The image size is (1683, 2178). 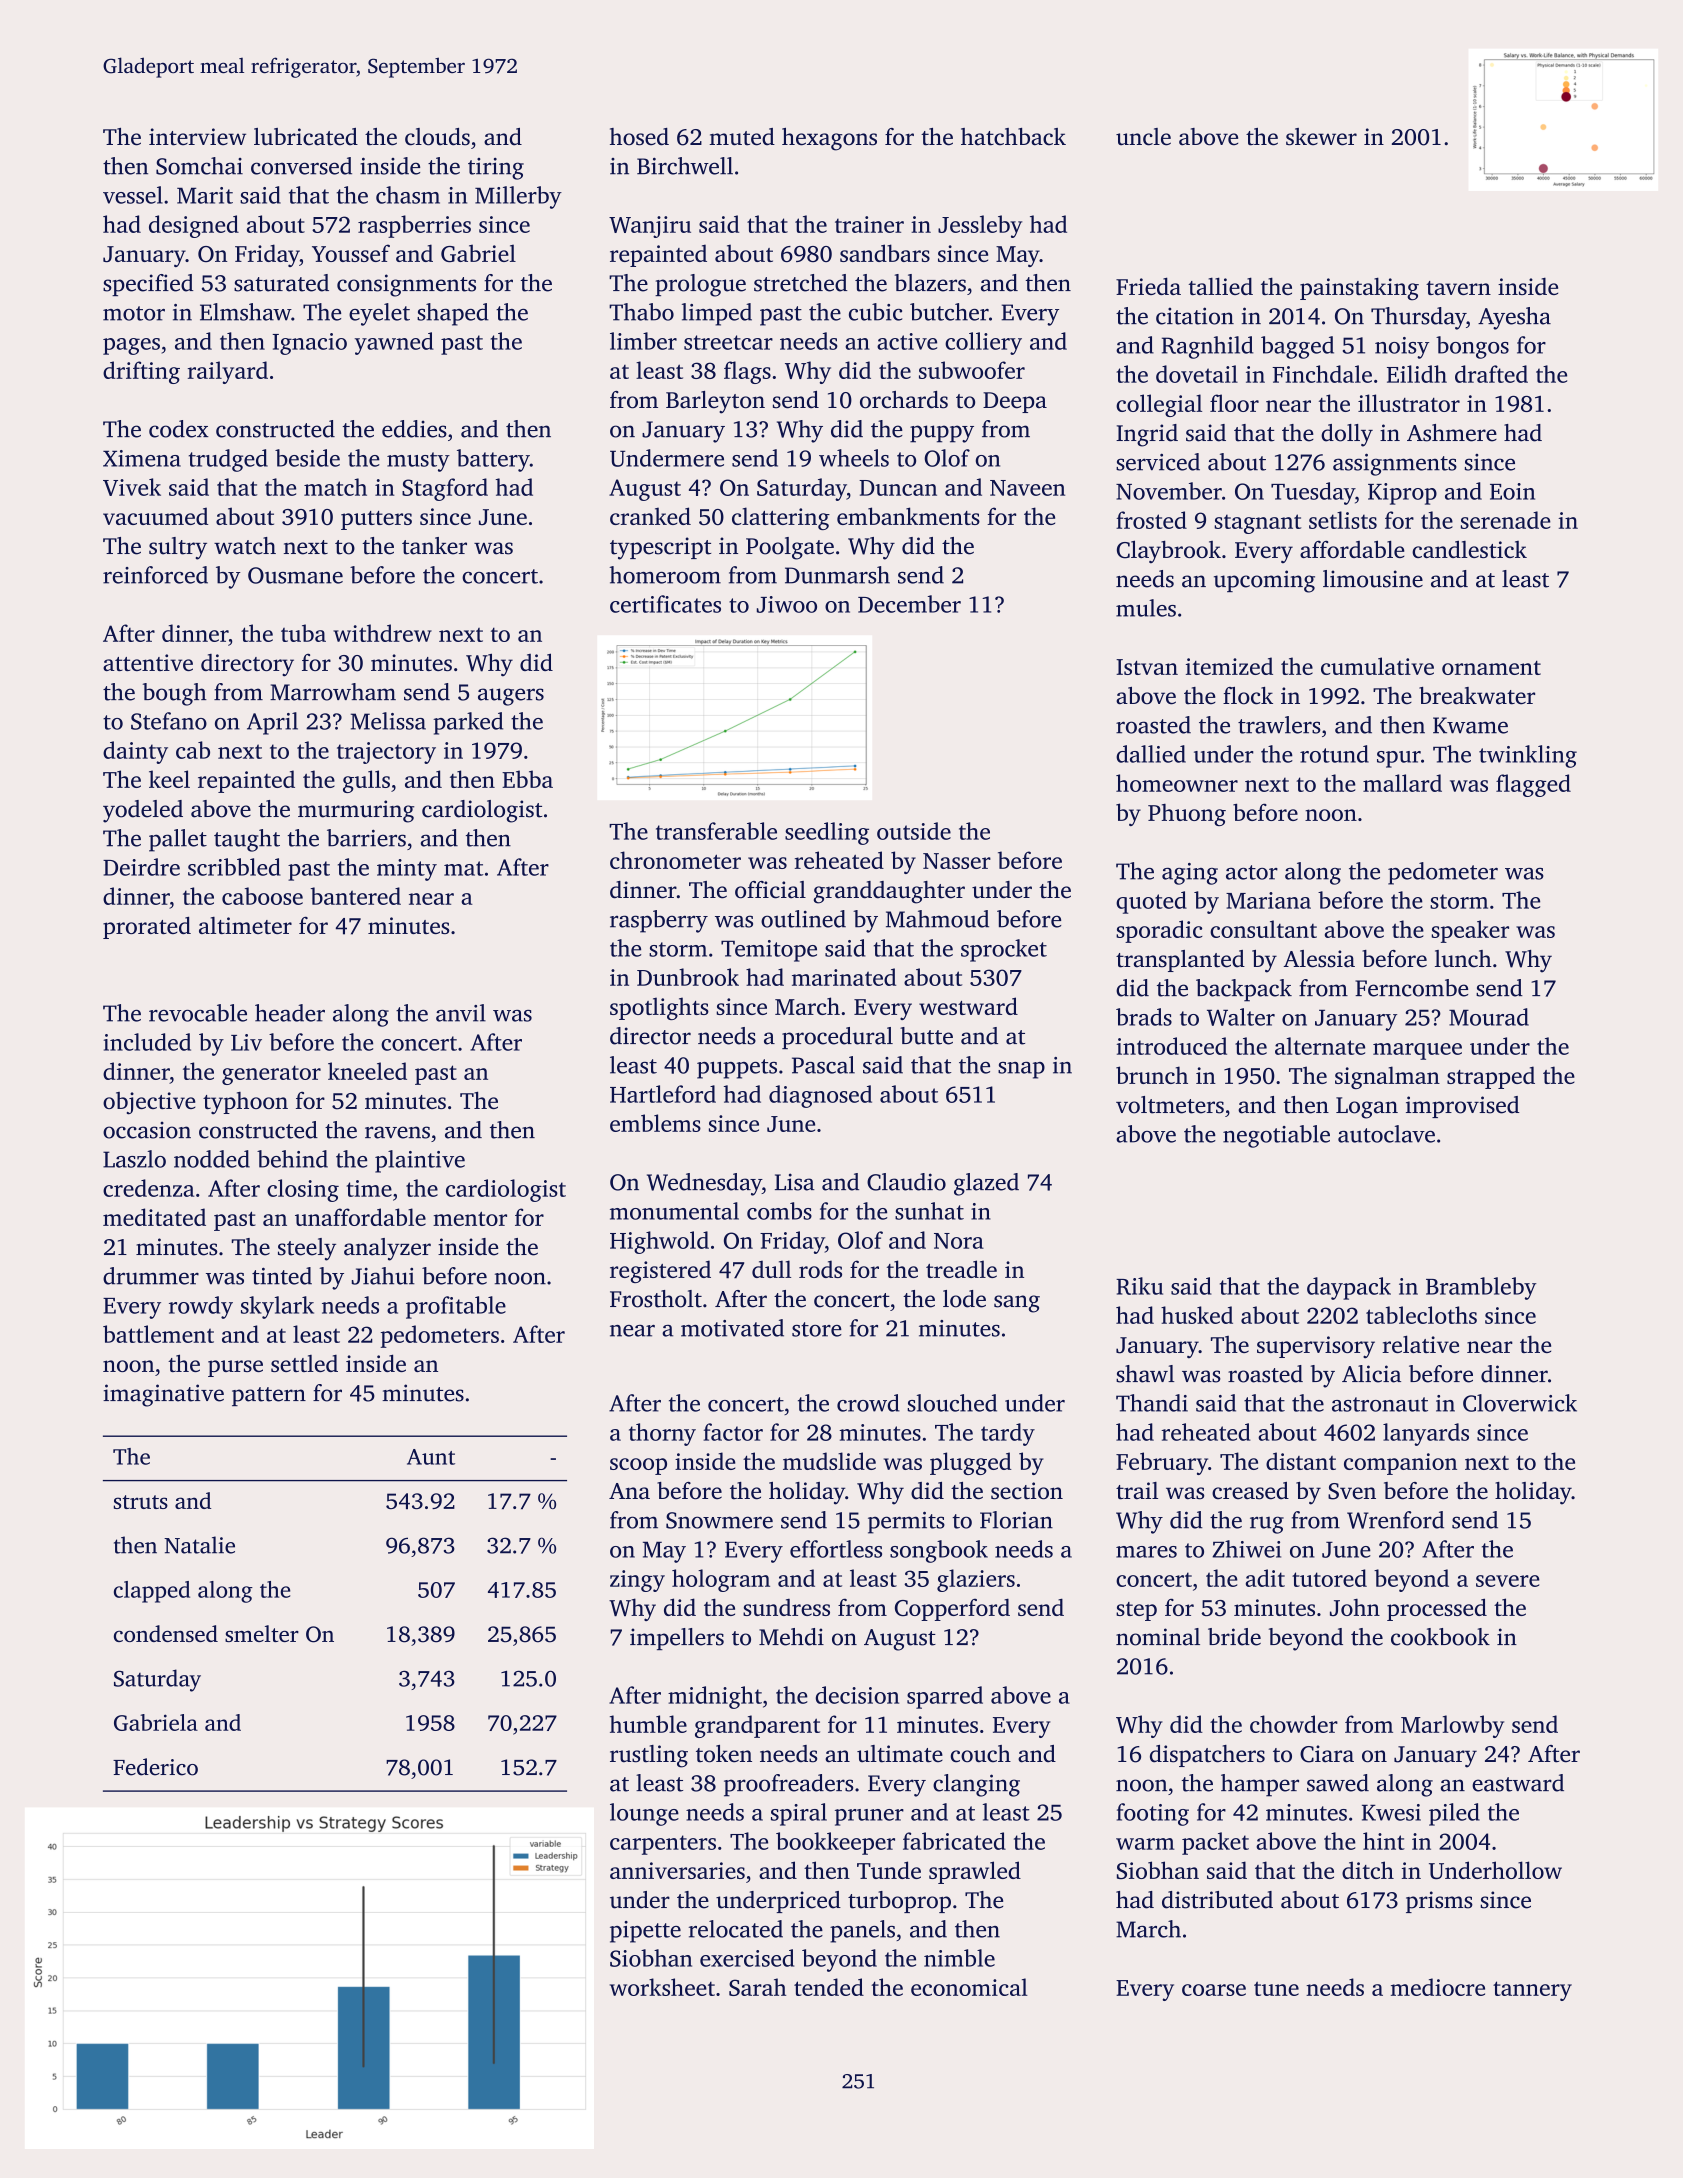 I want to click on reinforced, so click(x=155, y=575).
